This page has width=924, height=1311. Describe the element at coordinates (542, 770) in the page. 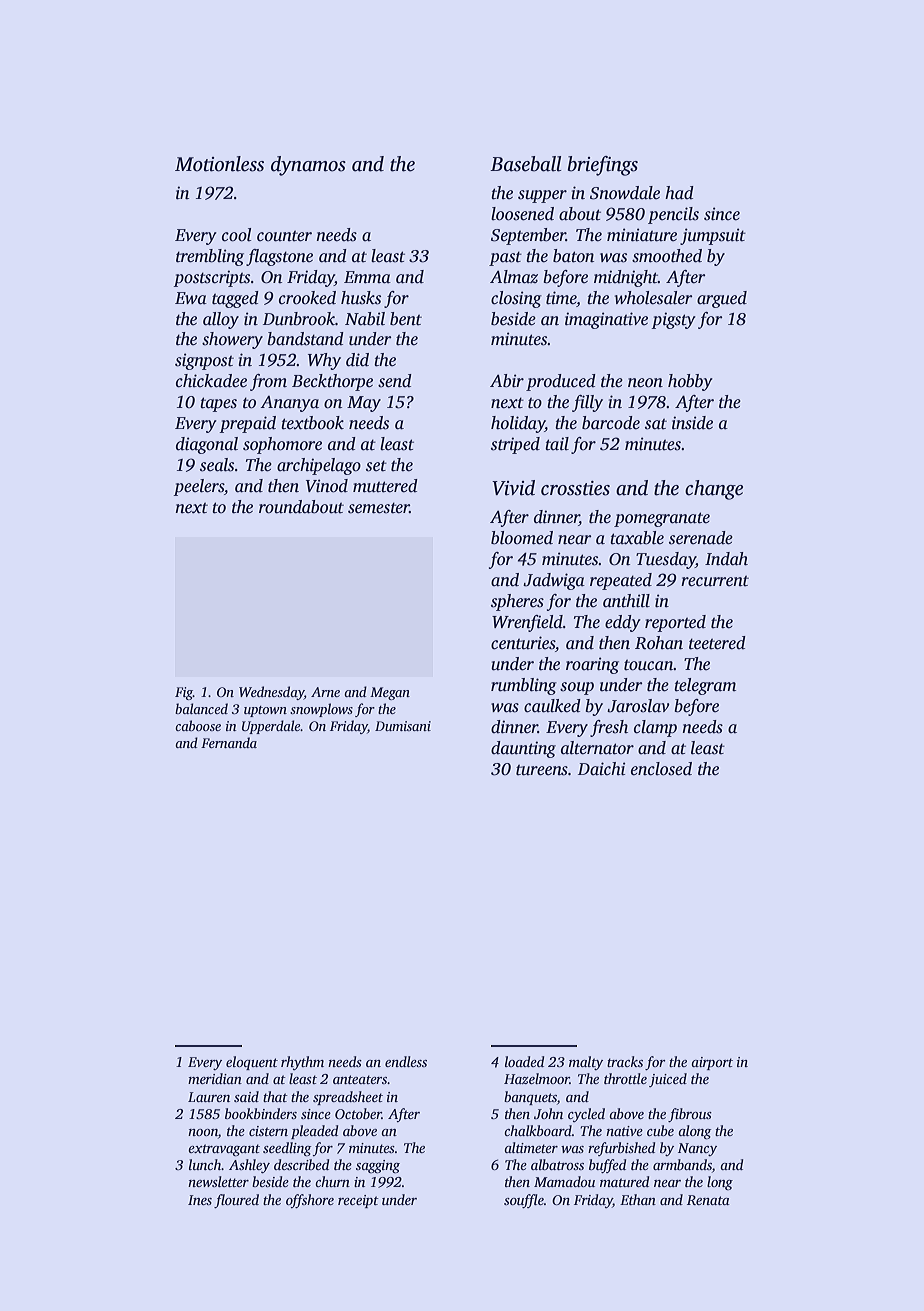

I see `tureens` at that location.
